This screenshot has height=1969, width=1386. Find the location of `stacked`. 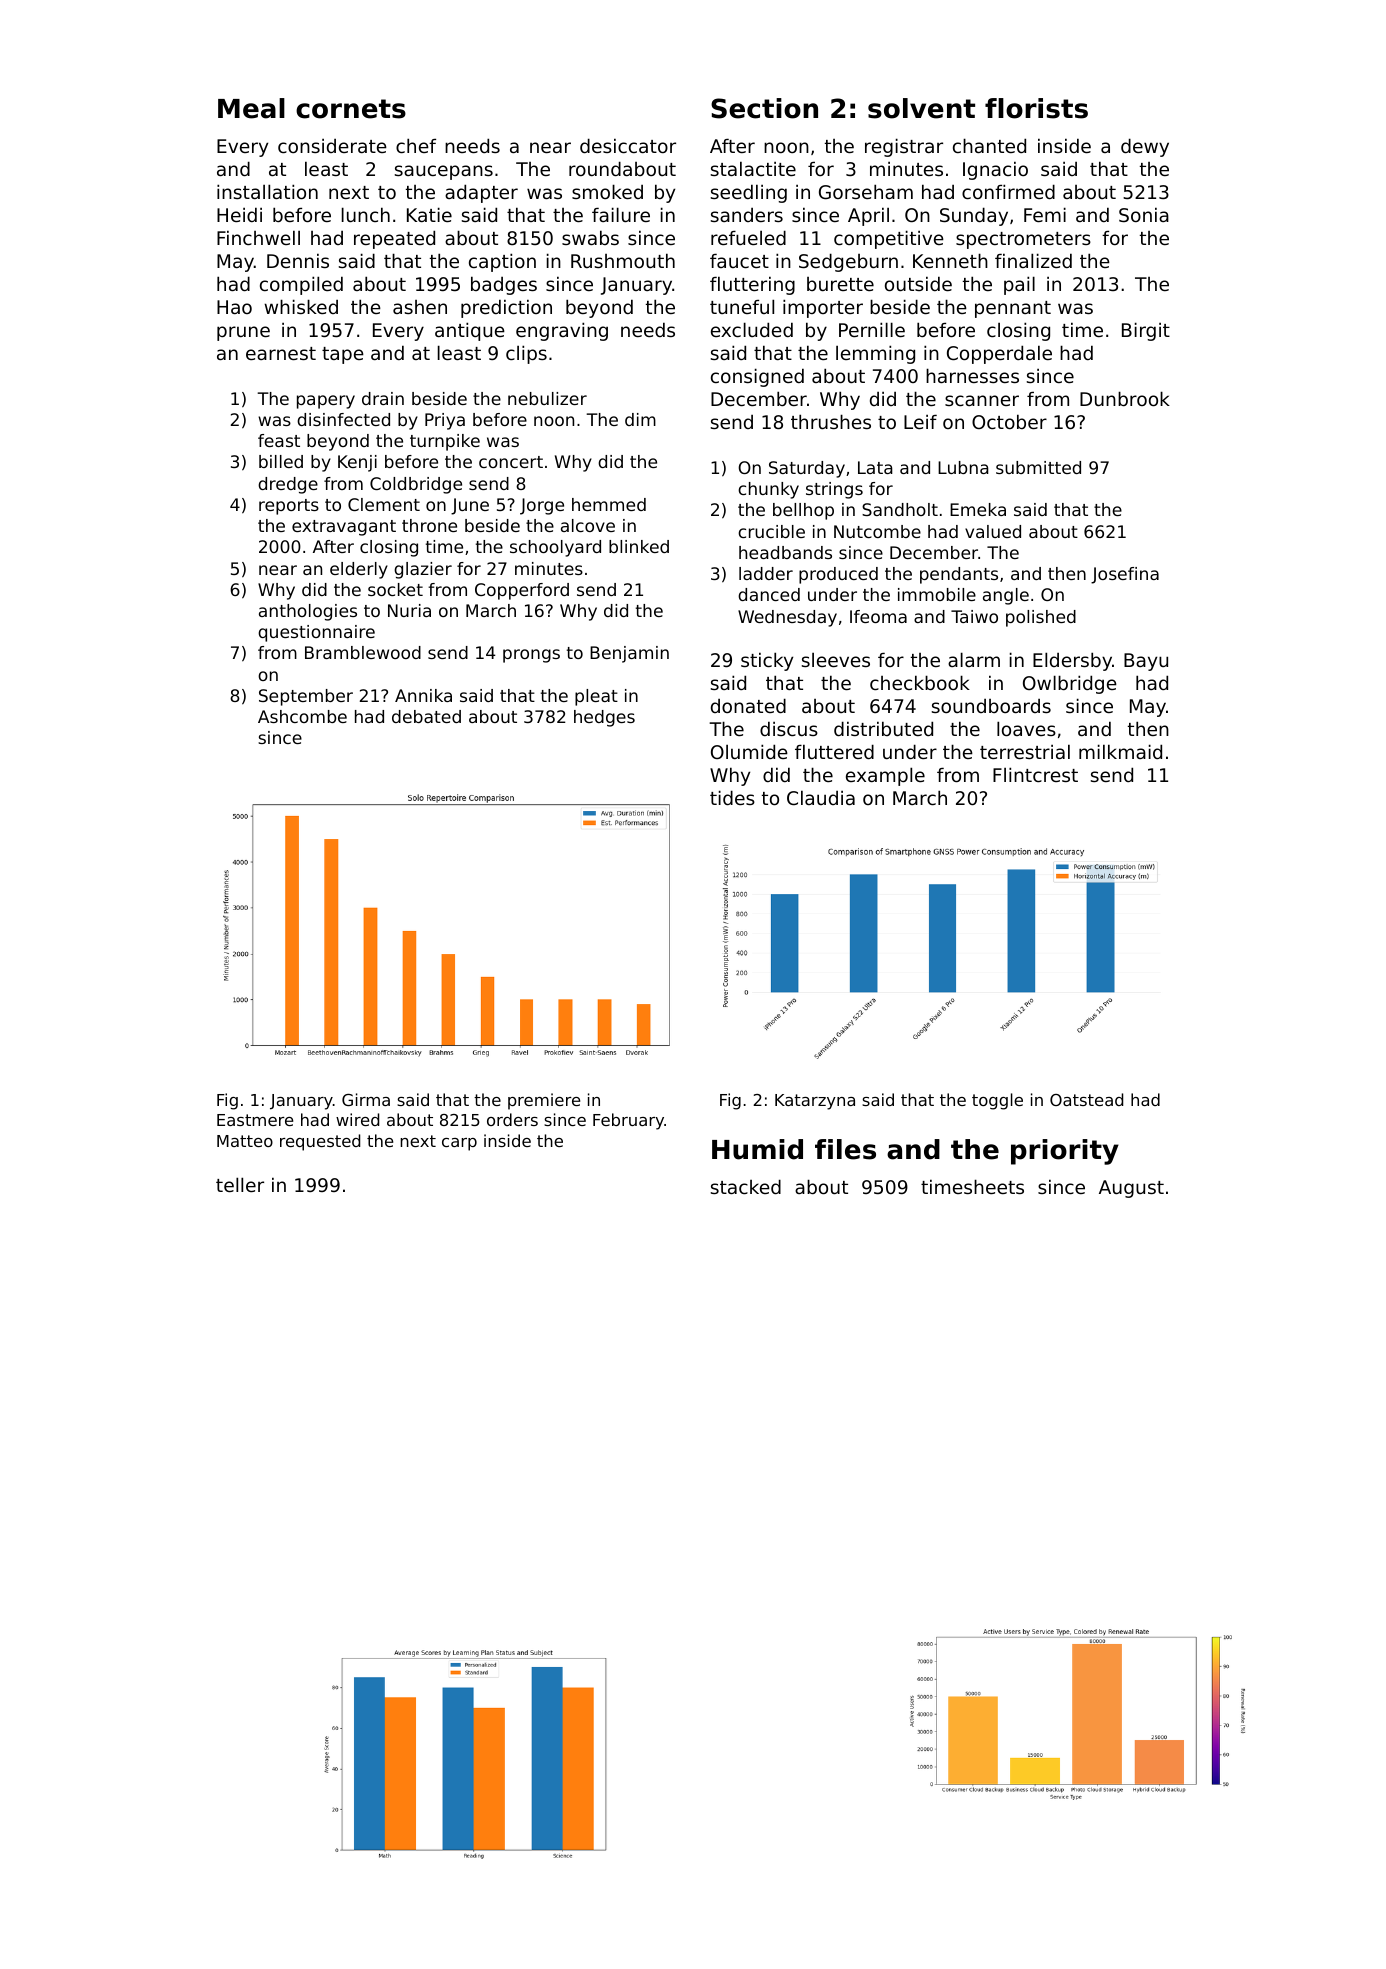

stacked is located at coordinates (746, 1186).
